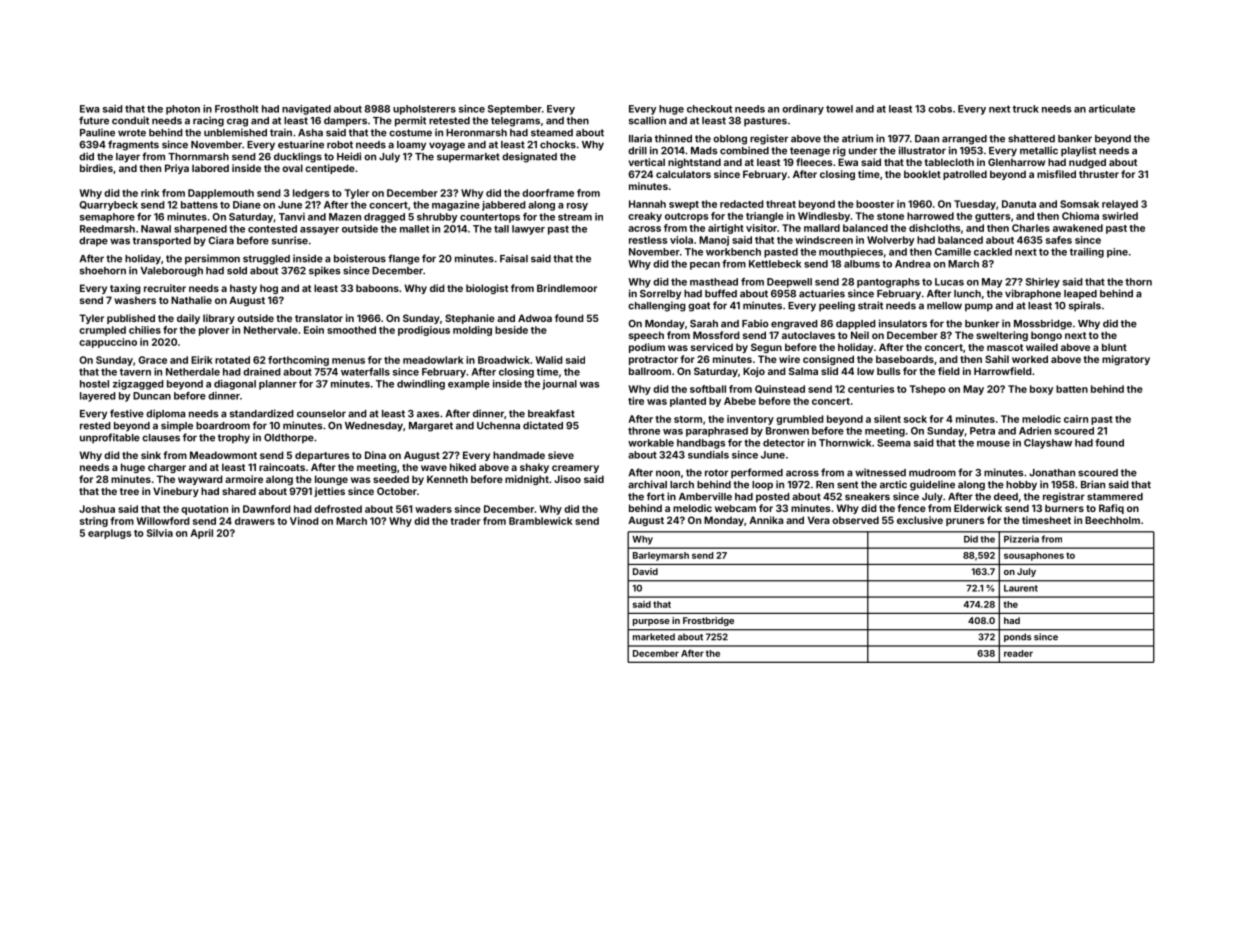  Describe the element at coordinates (151, 455) in the screenshot. I see `sink` at that location.
